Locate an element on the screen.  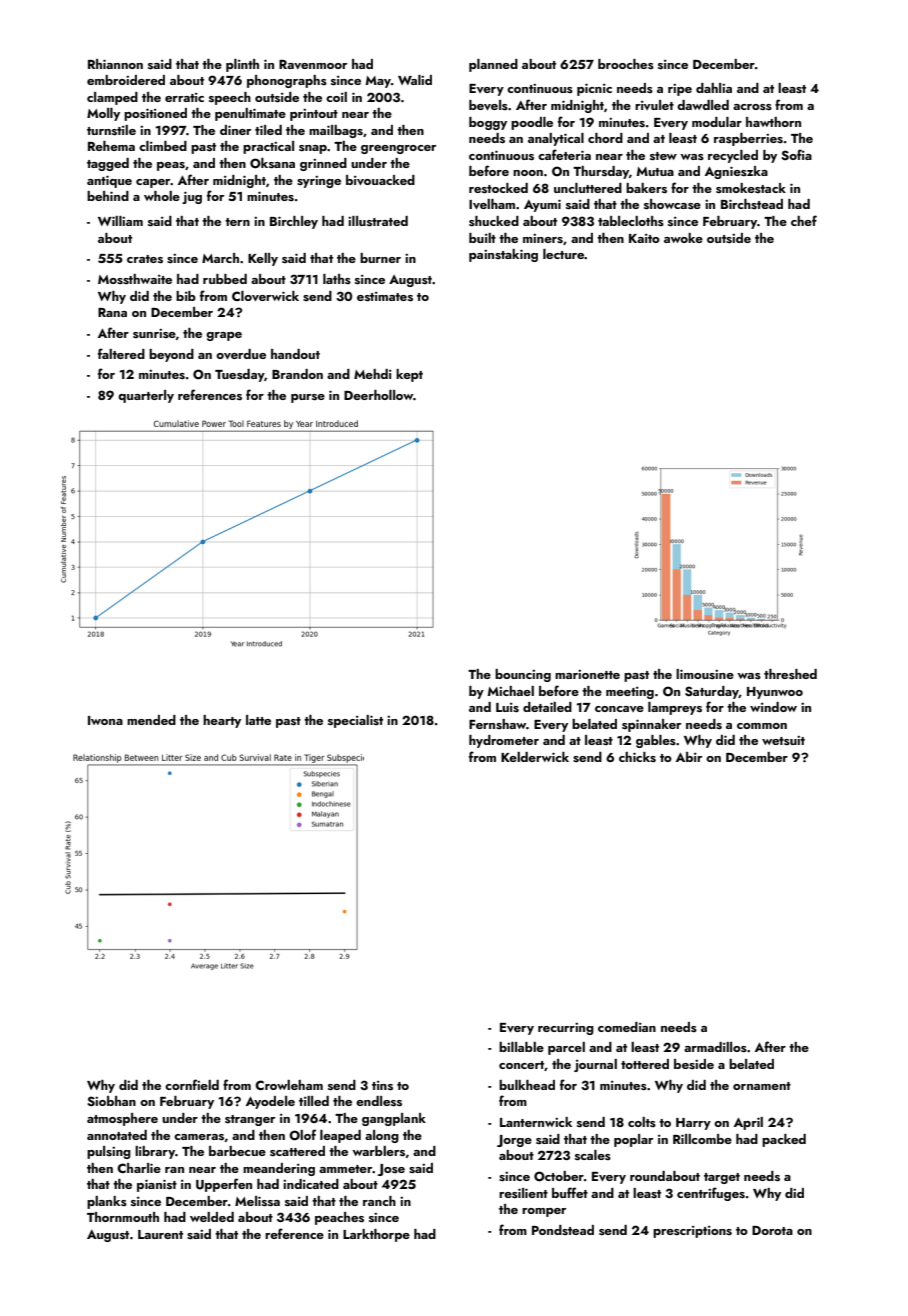
bib is located at coordinates (186, 296).
